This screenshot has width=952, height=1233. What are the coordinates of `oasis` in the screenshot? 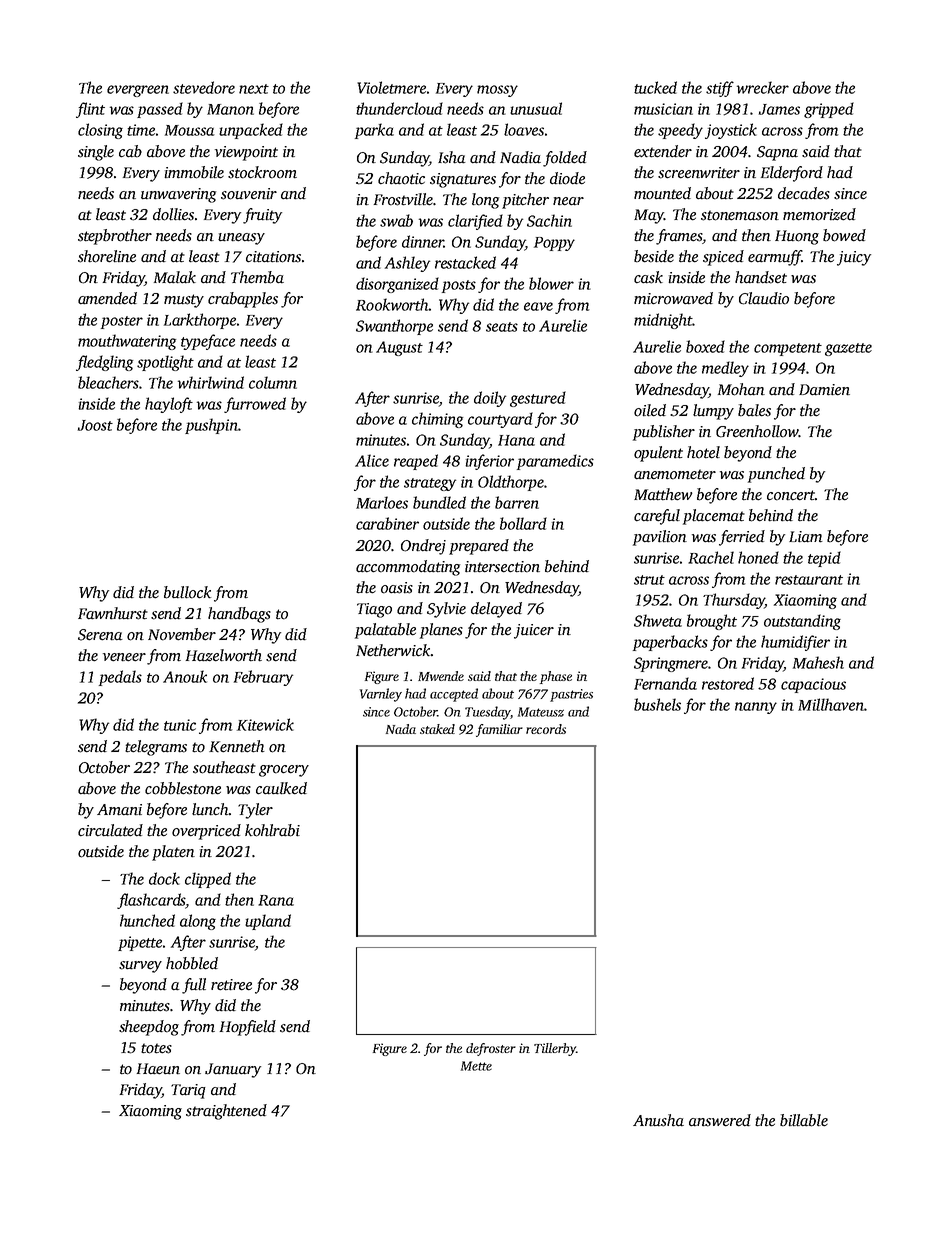 It's located at (397, 588).
